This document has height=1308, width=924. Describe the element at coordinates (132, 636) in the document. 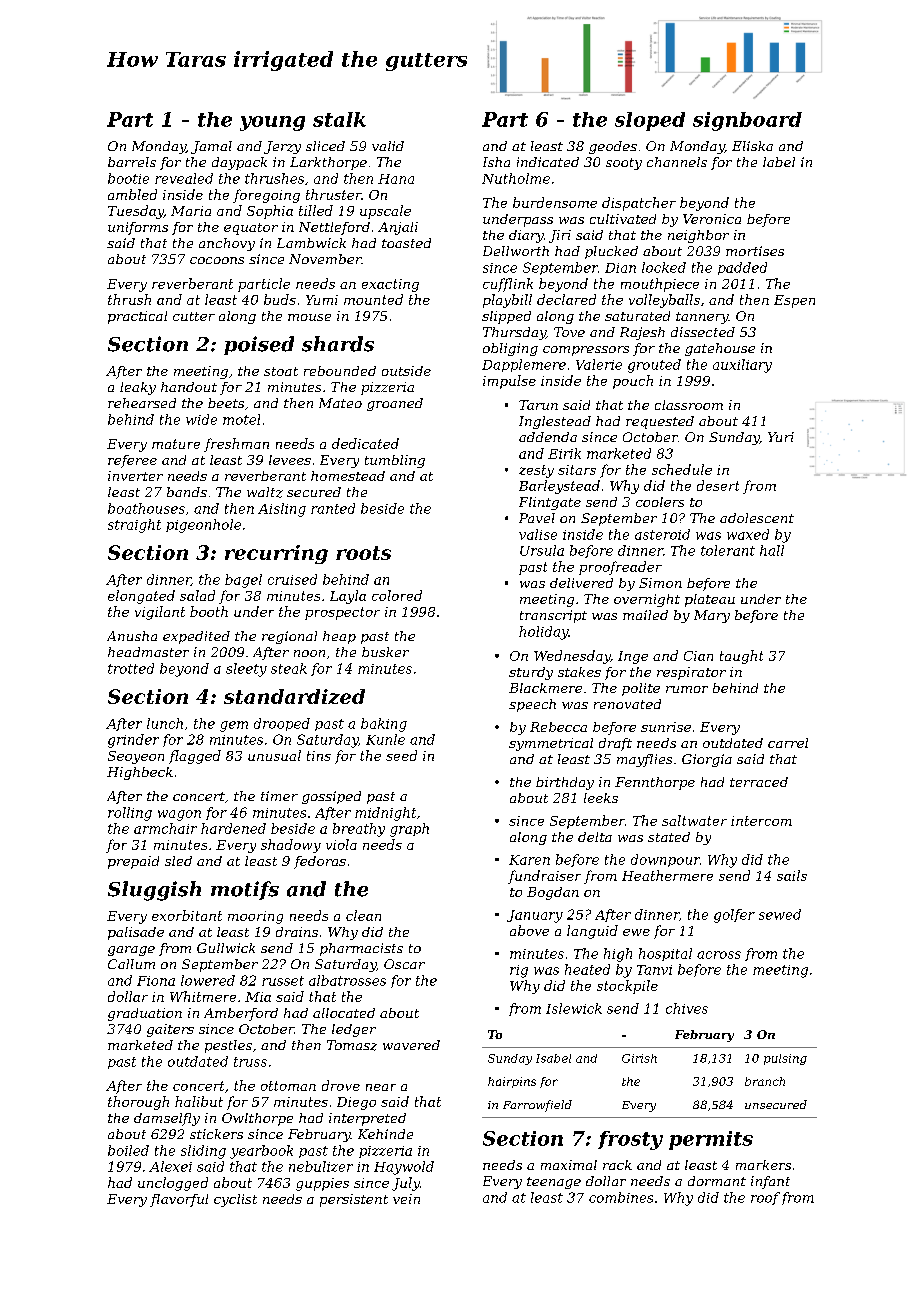

I see `Anusha` at that location.
